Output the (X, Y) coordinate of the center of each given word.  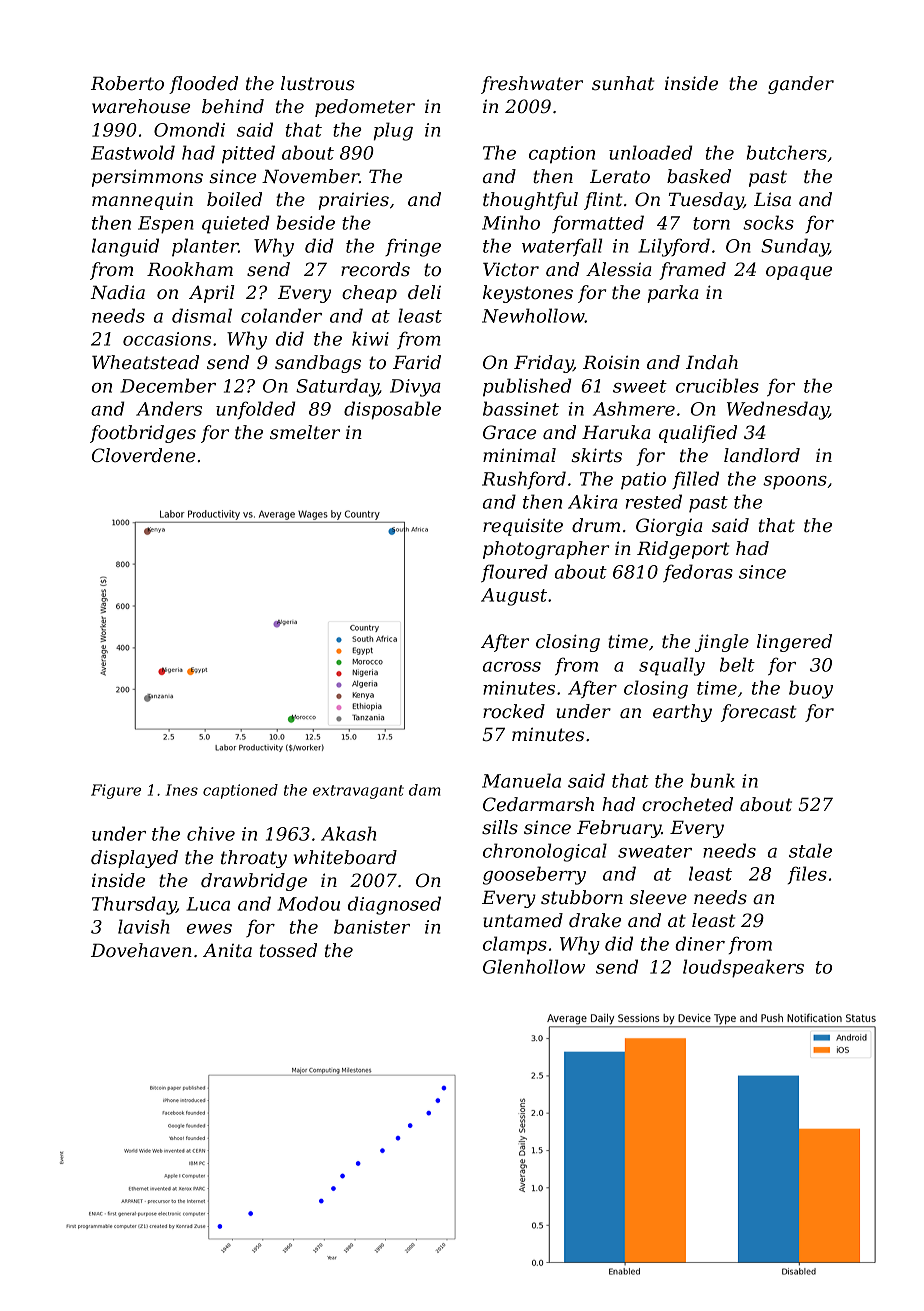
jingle (722, 643)
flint (603, 201)
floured (514, 573)
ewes (209, 929)
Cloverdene (144, 455)
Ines (181, 790)
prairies (353, 201)
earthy (682, 713)
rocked (514, 711)
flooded (203, 85)
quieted (236, 224)
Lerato (620, 176)
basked (699, 176)
